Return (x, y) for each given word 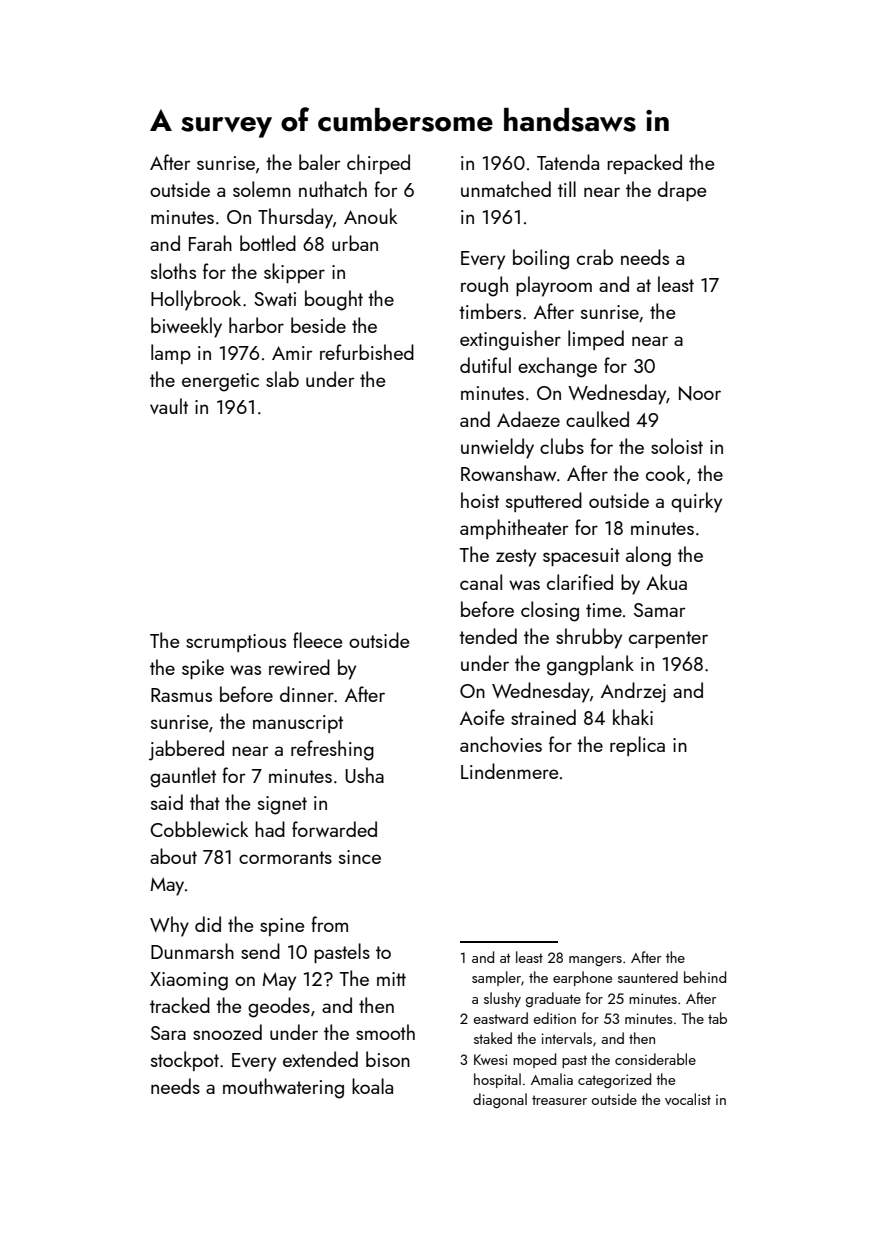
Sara (168, 1033)
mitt (391, 979)
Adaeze (528, 419)
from (329, 924)
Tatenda (568, 162)
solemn (262, 189)
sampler (496, 978)
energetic (220, 382)
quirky (696, 502)
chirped (378, 164)
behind (705, 977)
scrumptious (236, 643)
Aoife (482, 717)
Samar (660, 610)
